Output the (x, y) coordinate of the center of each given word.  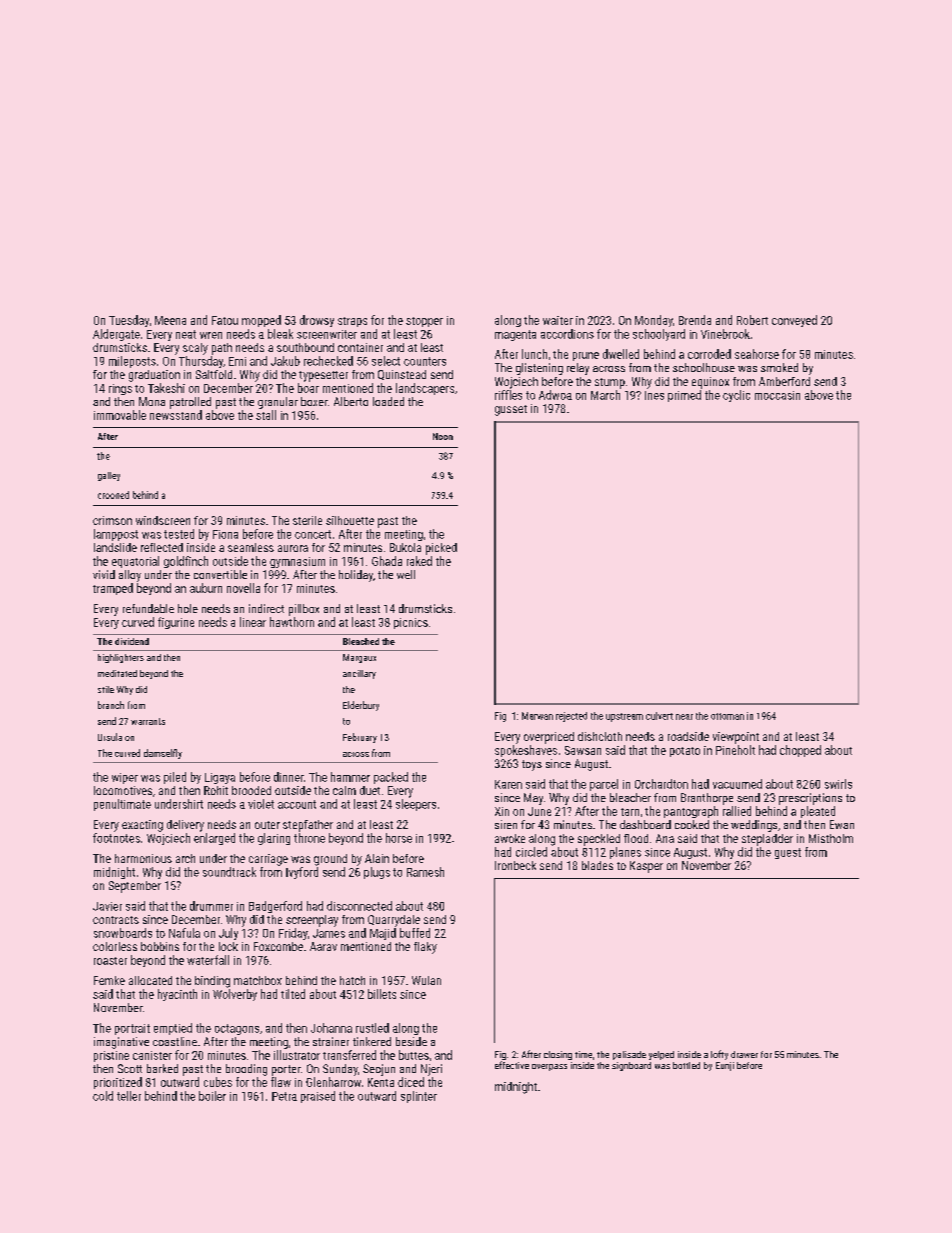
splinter (419, 1097)
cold (103, 1096)
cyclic (736, 396)
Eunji (725, 1066)
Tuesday (129, 321)
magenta (515, 335)
